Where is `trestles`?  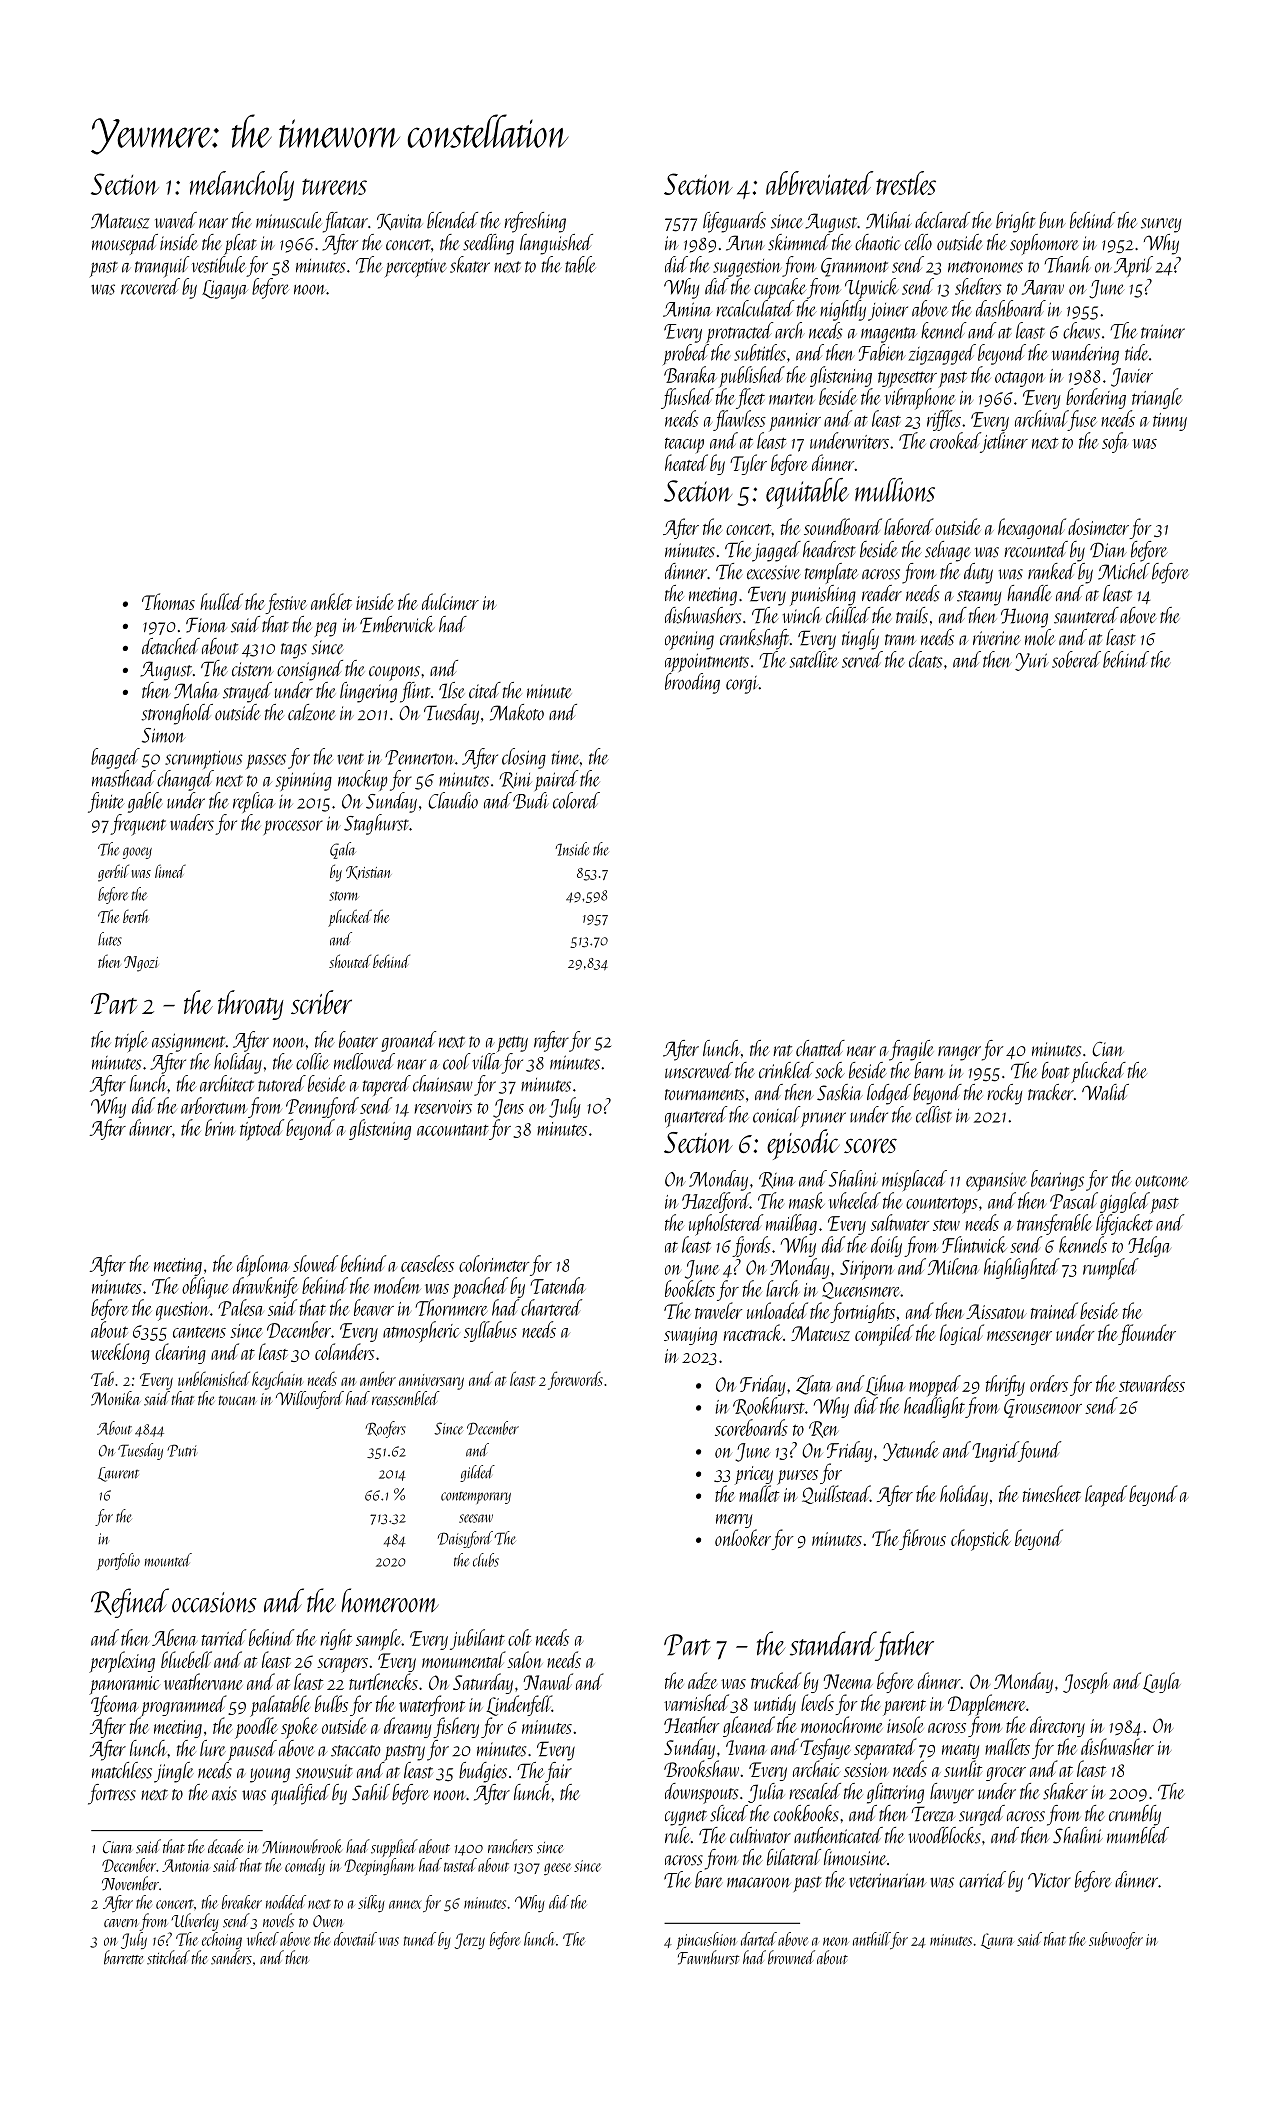 trestles is located at coordinates (906, 183).
